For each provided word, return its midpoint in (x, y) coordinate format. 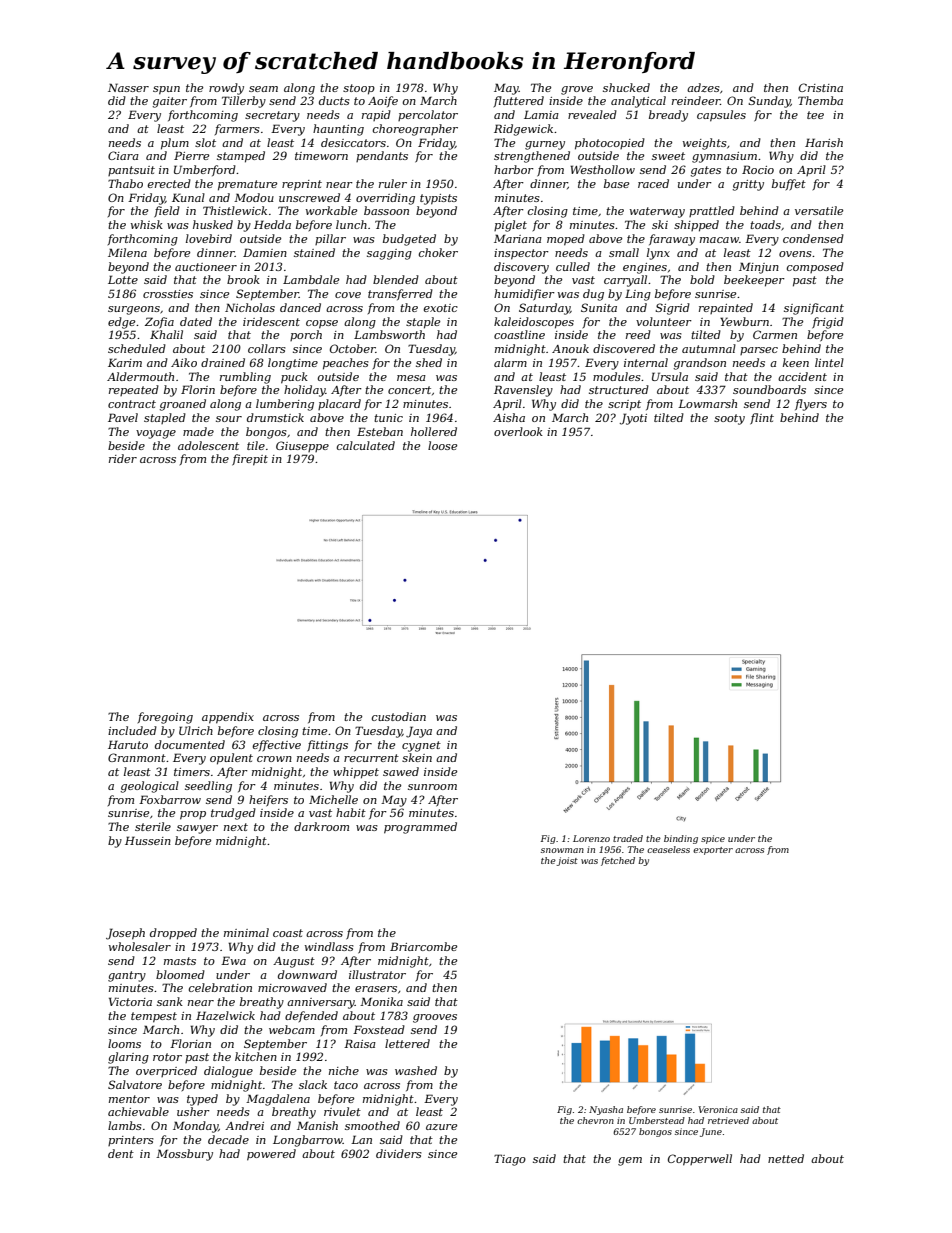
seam (263, 89)
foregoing (165, 718)
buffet (789, 184)
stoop (359, 89)
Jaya (419, 732)
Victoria (130, 1001)
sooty (729, 419)
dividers (399, 1153)
